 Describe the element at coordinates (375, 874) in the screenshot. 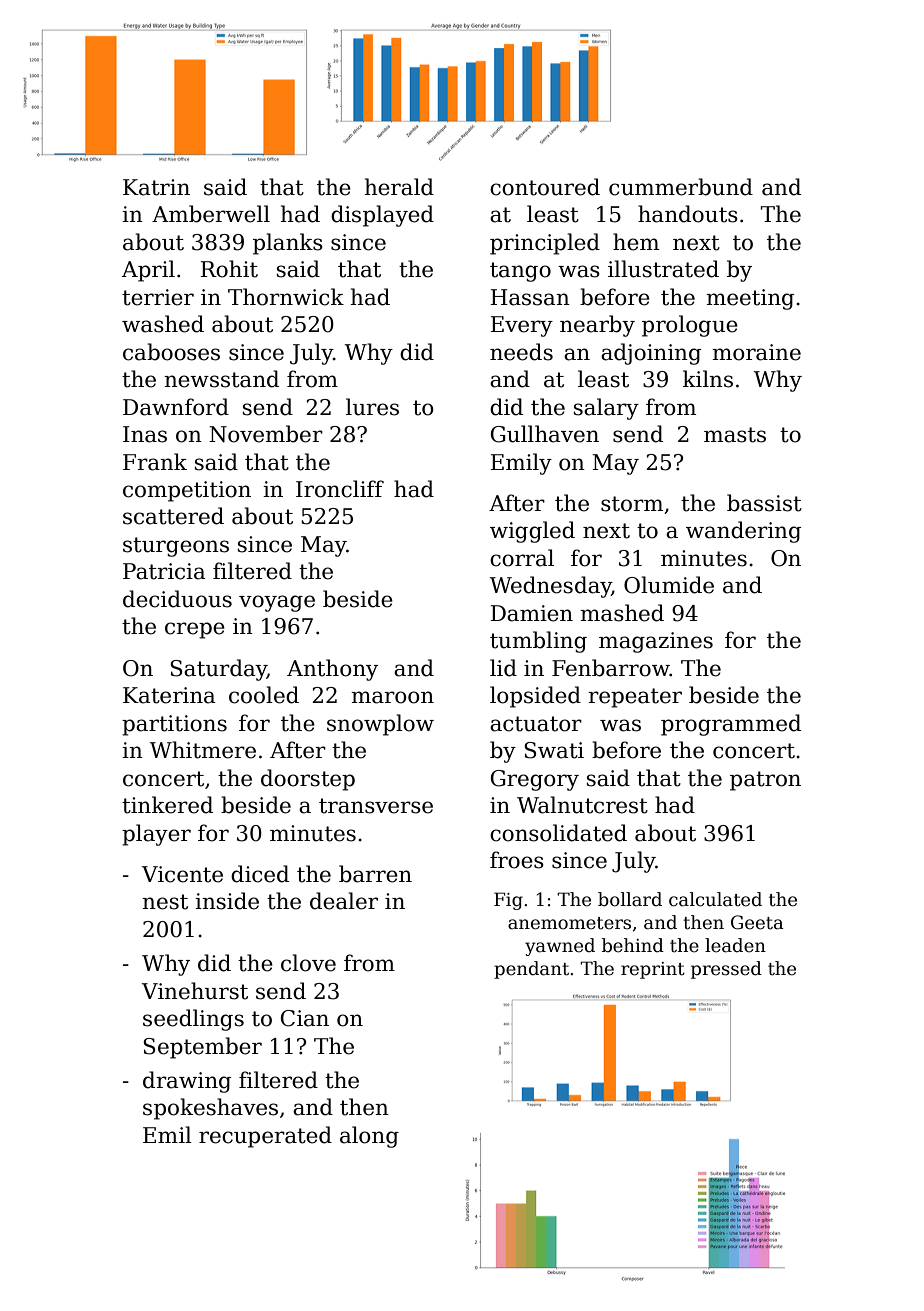

I see `barren` at that location.
